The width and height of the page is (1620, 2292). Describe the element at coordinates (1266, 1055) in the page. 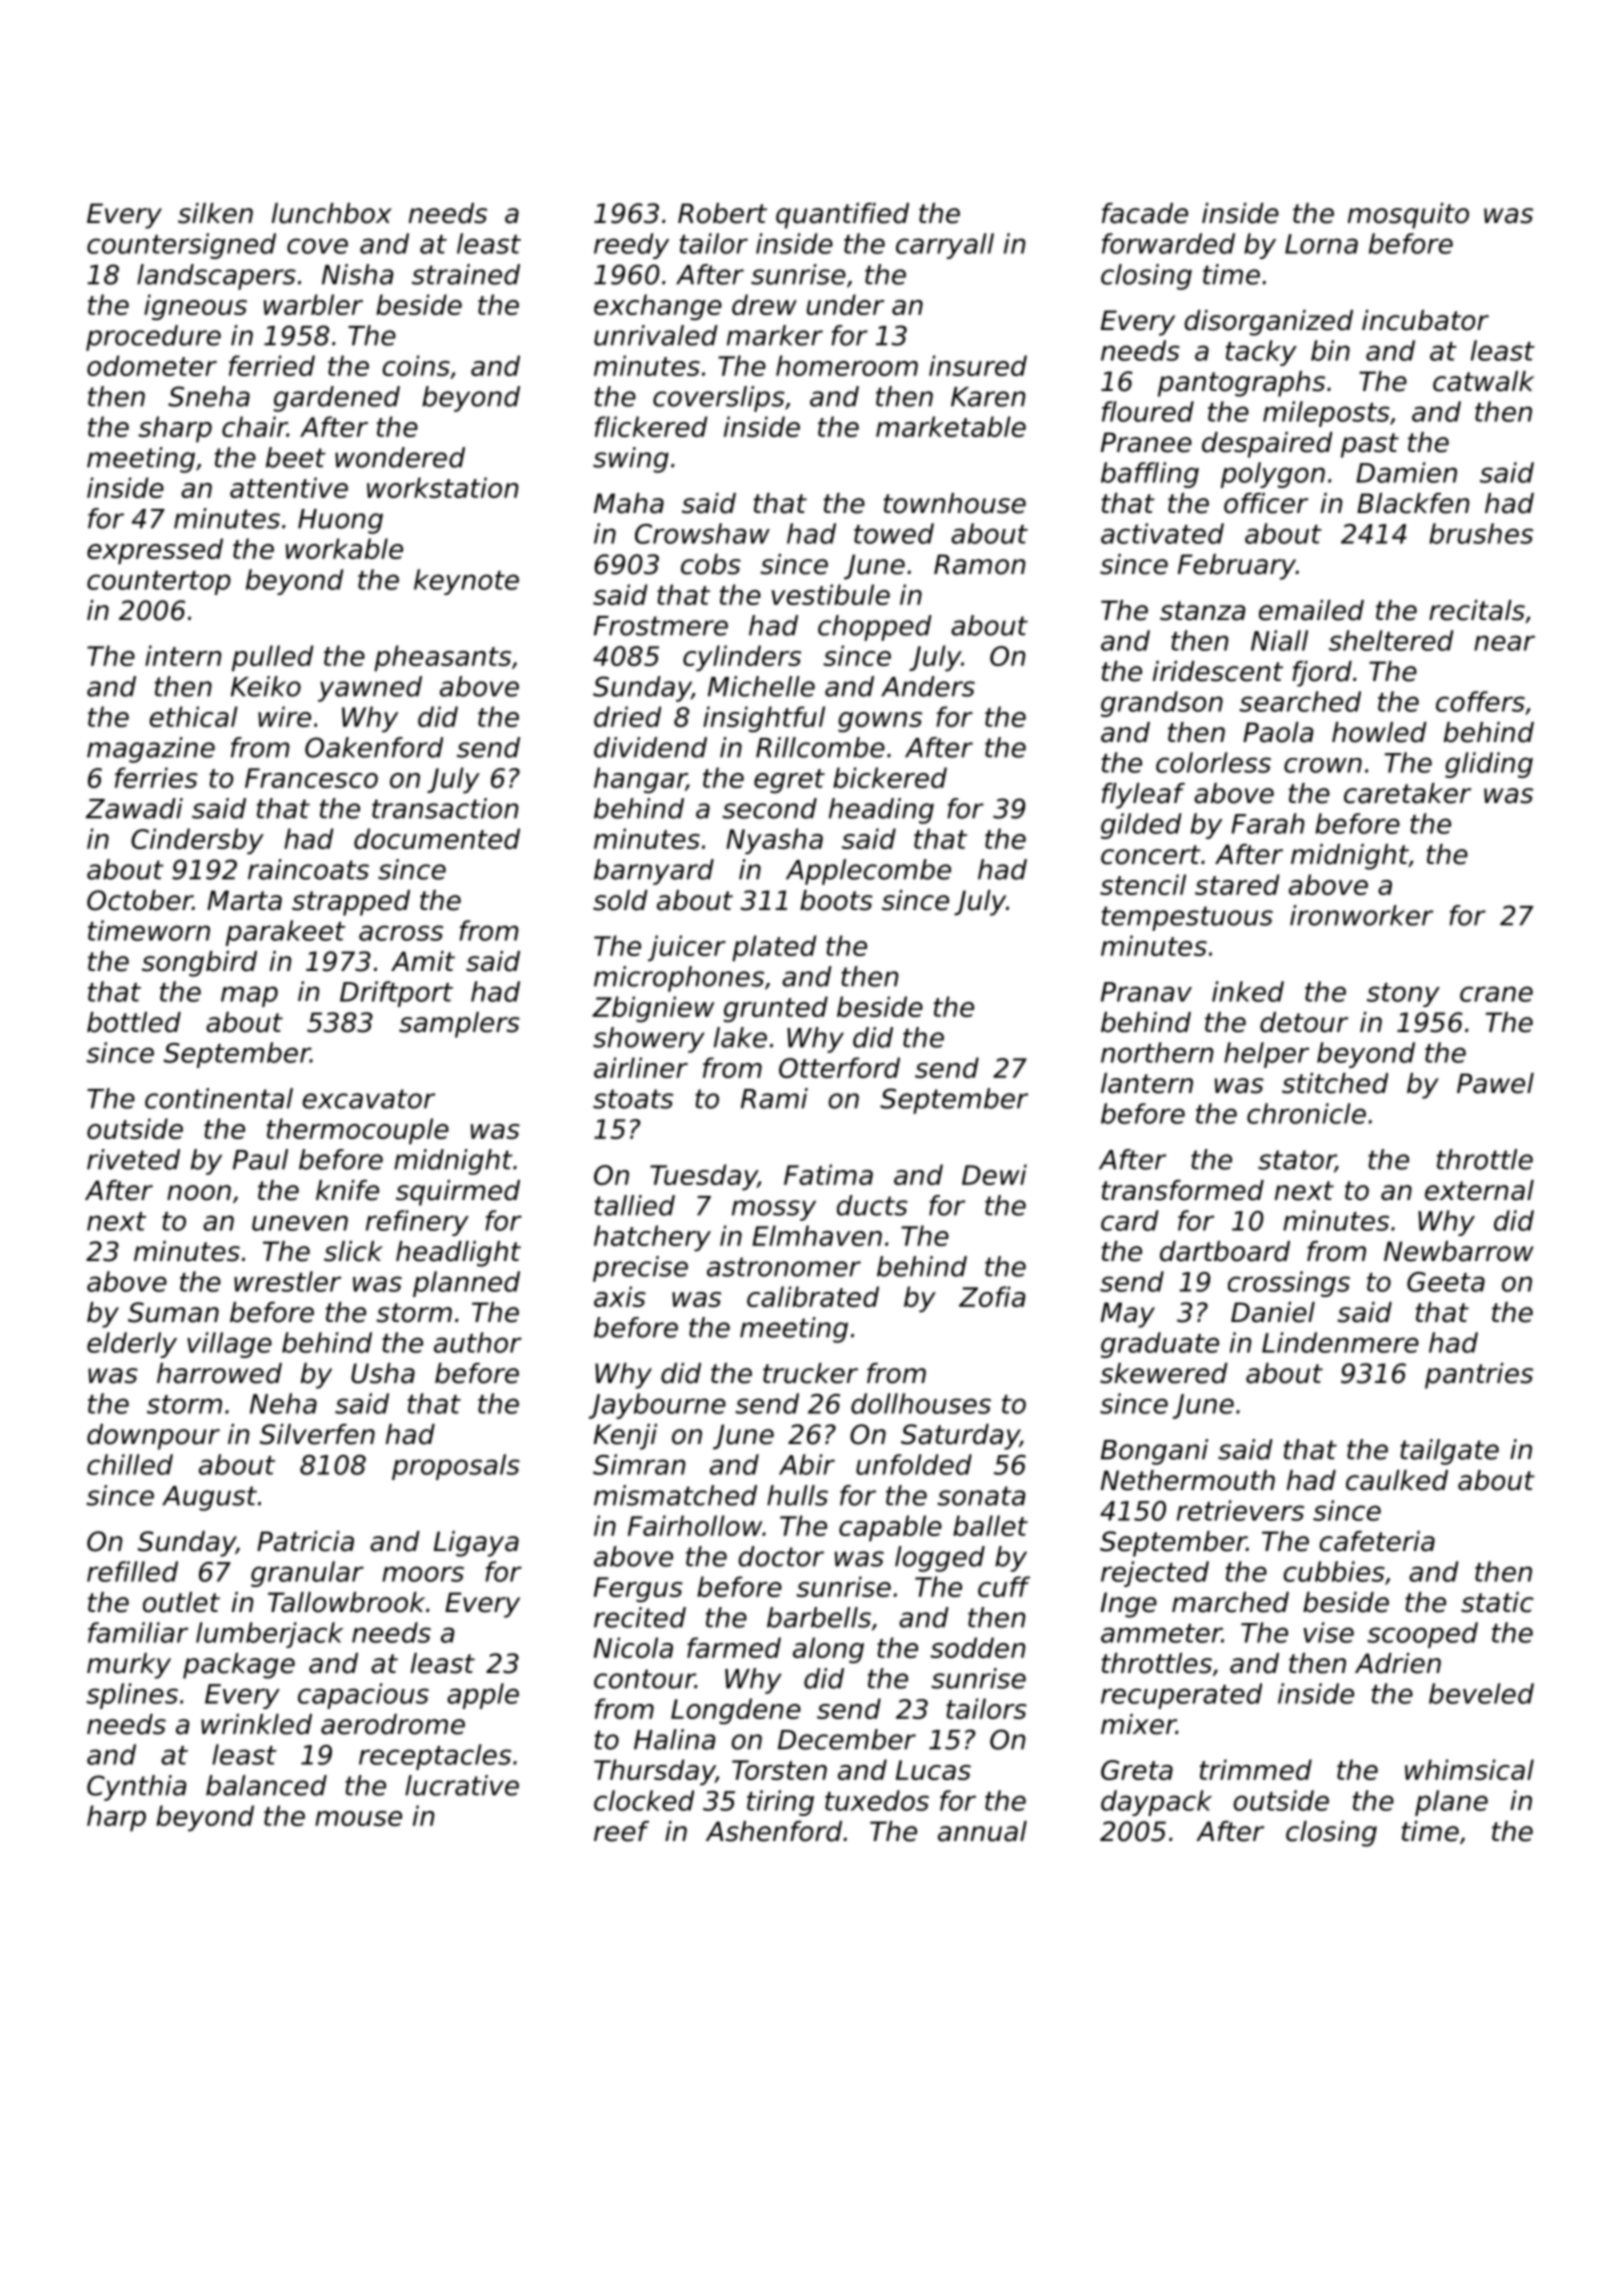

I see `helper` at that location.
